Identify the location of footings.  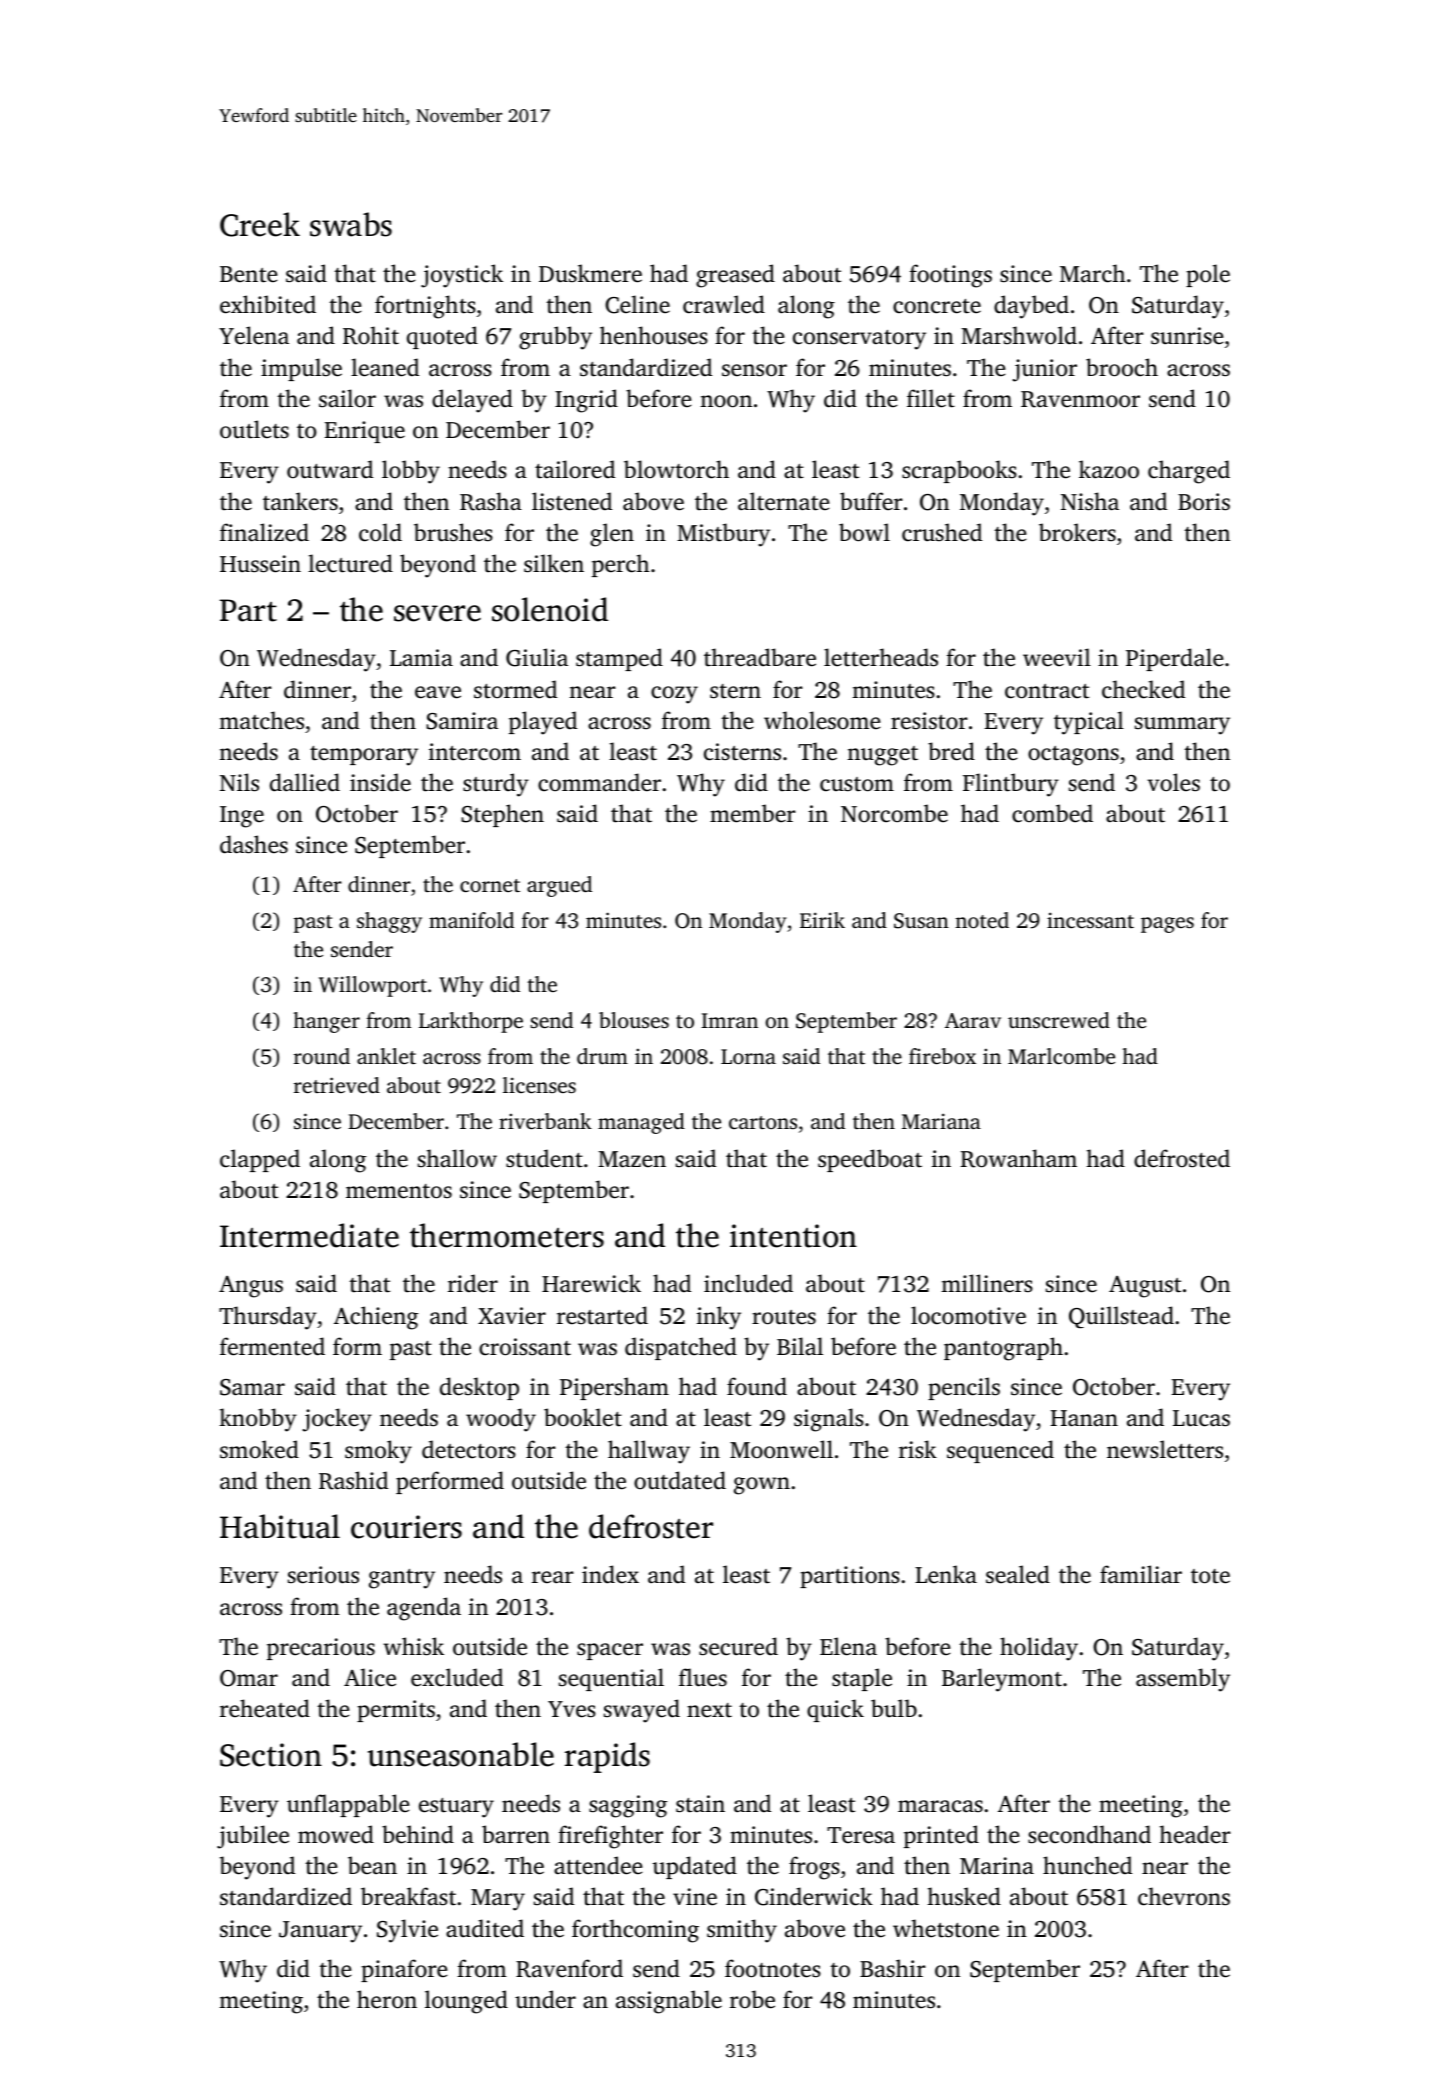
(950, 276).
